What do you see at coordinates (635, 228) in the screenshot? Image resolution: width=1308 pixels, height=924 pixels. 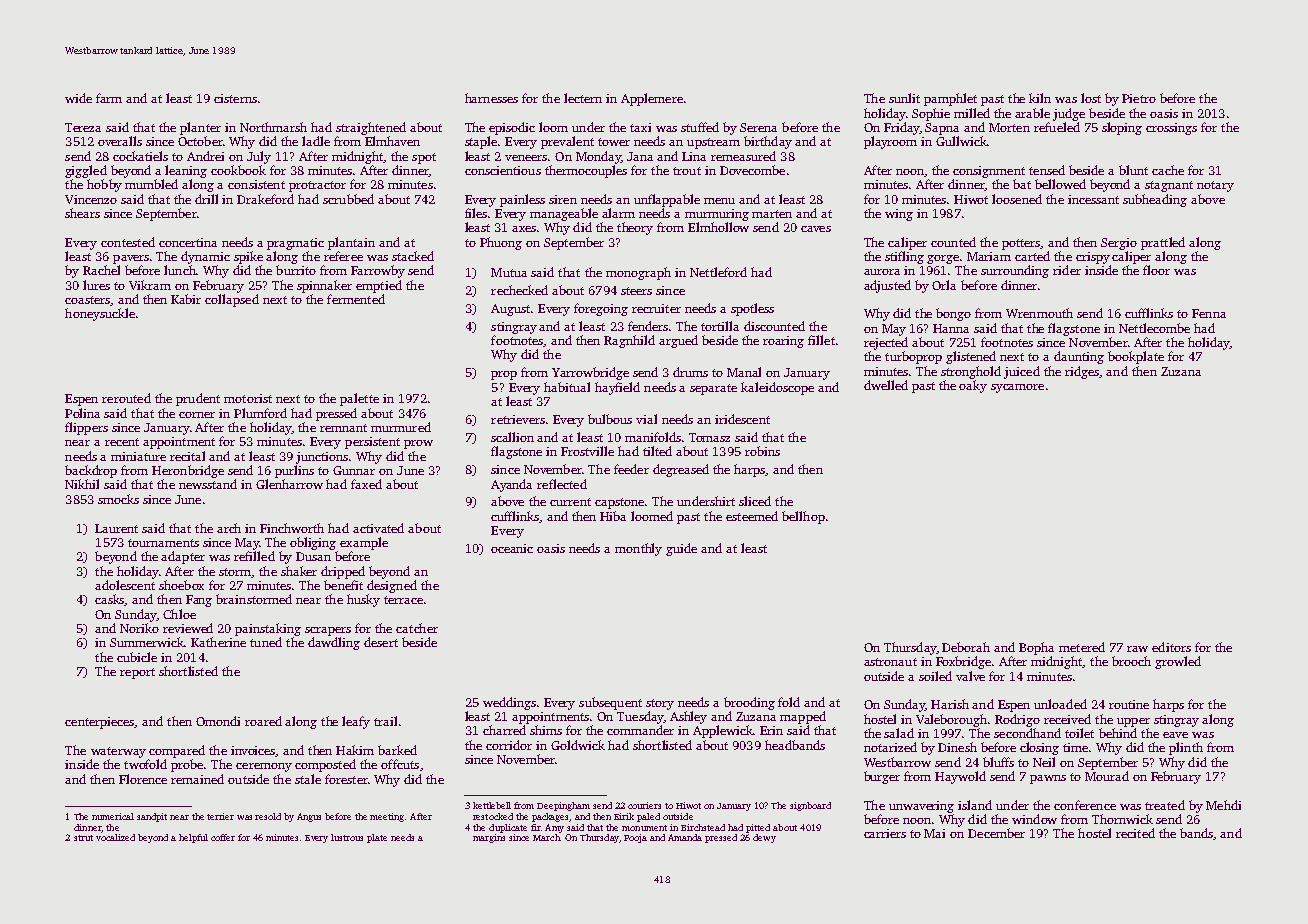 I see `theory` at bounding box center [635, 228].
